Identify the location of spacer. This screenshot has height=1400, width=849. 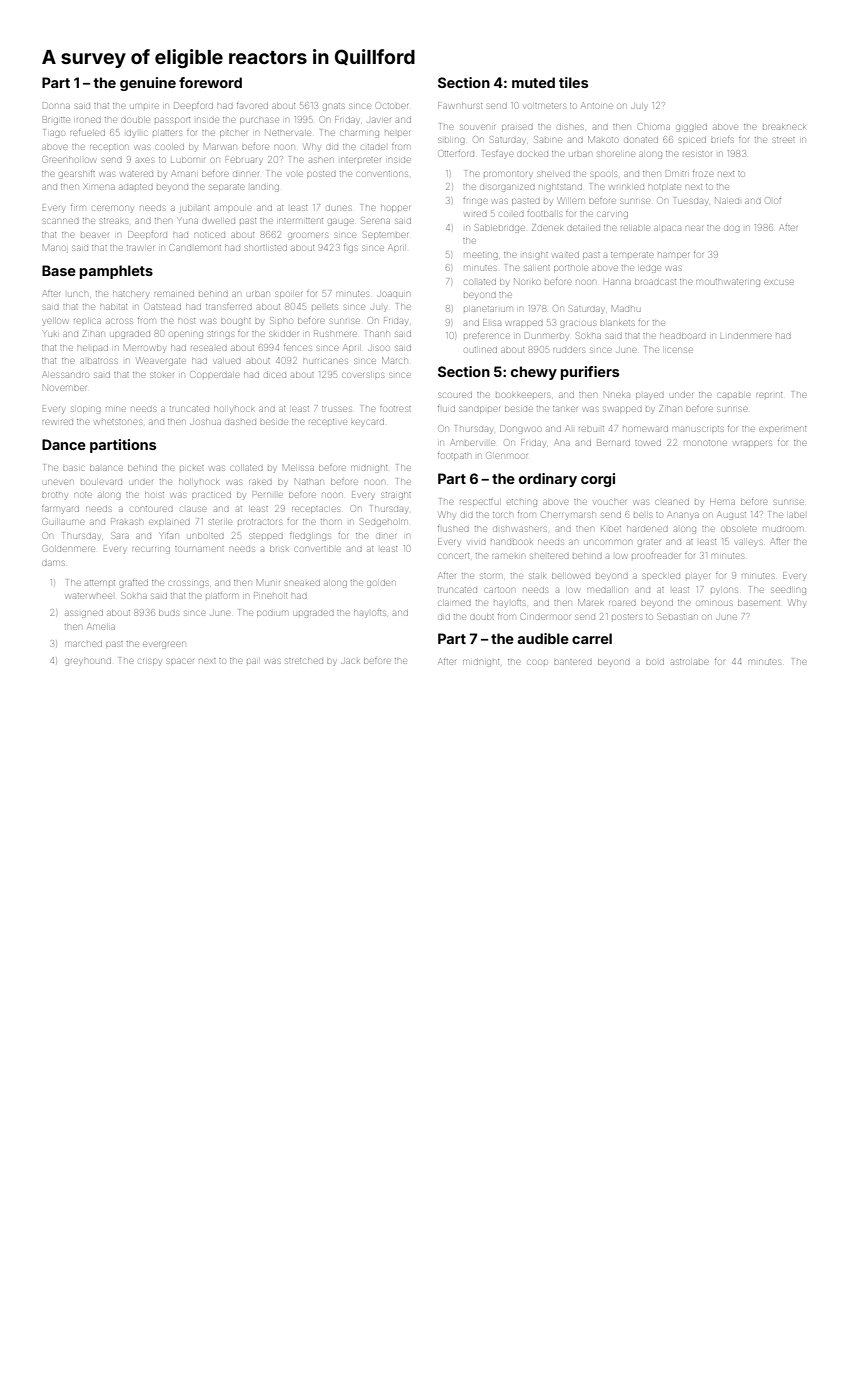
(181, 661).
